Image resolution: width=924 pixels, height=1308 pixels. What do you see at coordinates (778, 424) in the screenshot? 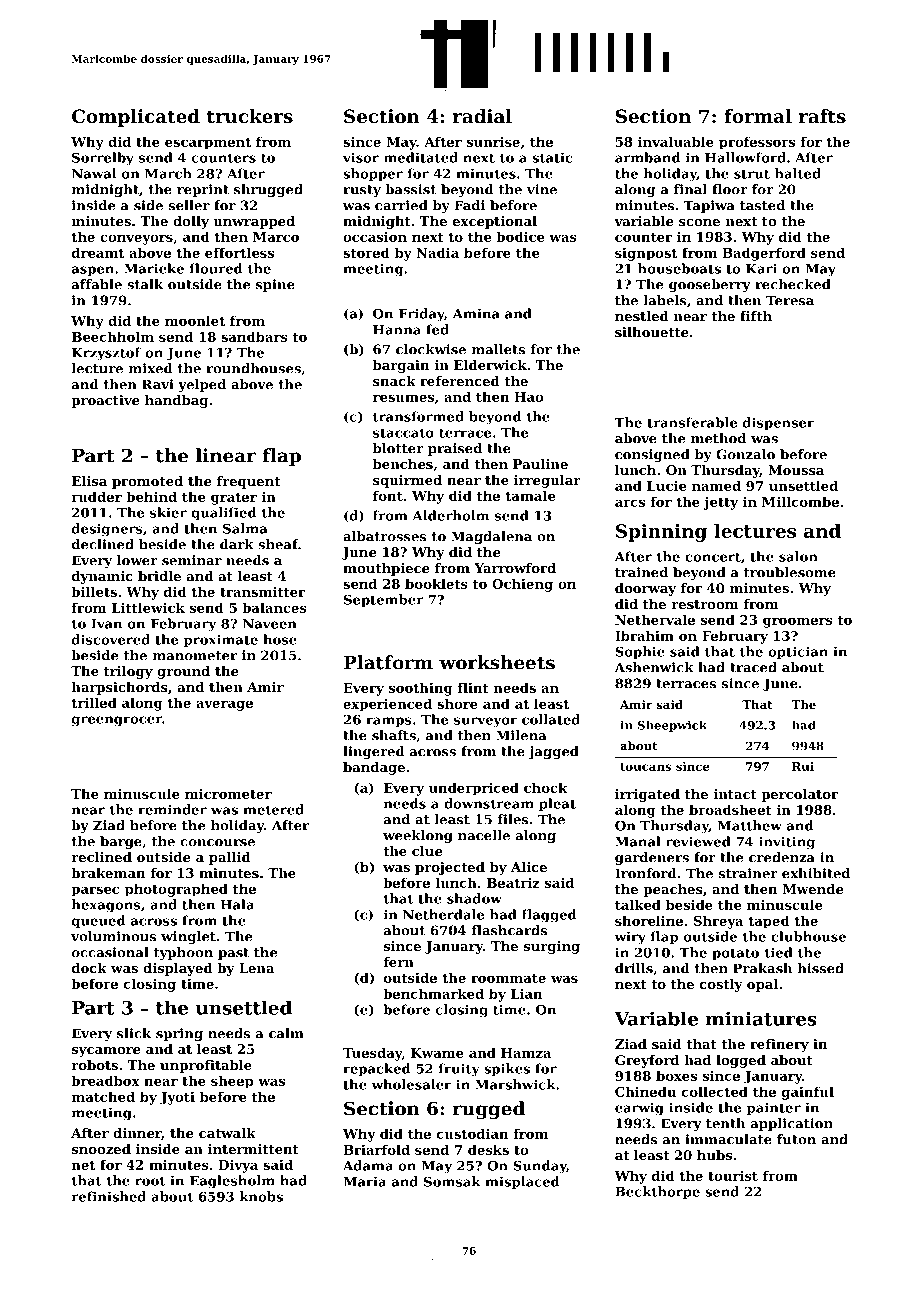
I see `dispenser` at bounding box center [778, 424].
